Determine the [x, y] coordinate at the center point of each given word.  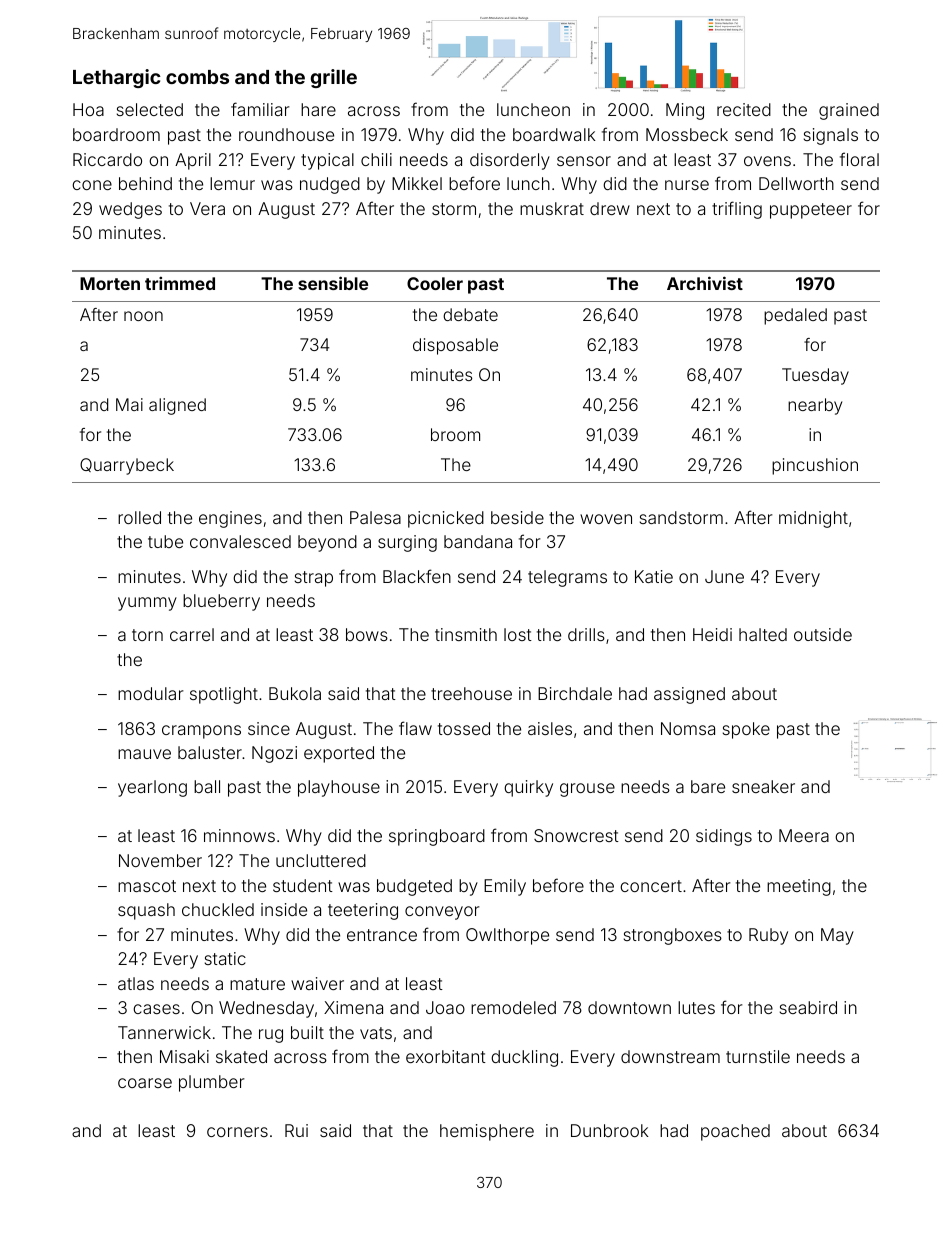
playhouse [339, 788]
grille [334, 78]
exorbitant [446, 1056]
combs [197, 77]
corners [237, 1132]
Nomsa [688, 728]
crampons [201, 732]
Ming [685, 111]
